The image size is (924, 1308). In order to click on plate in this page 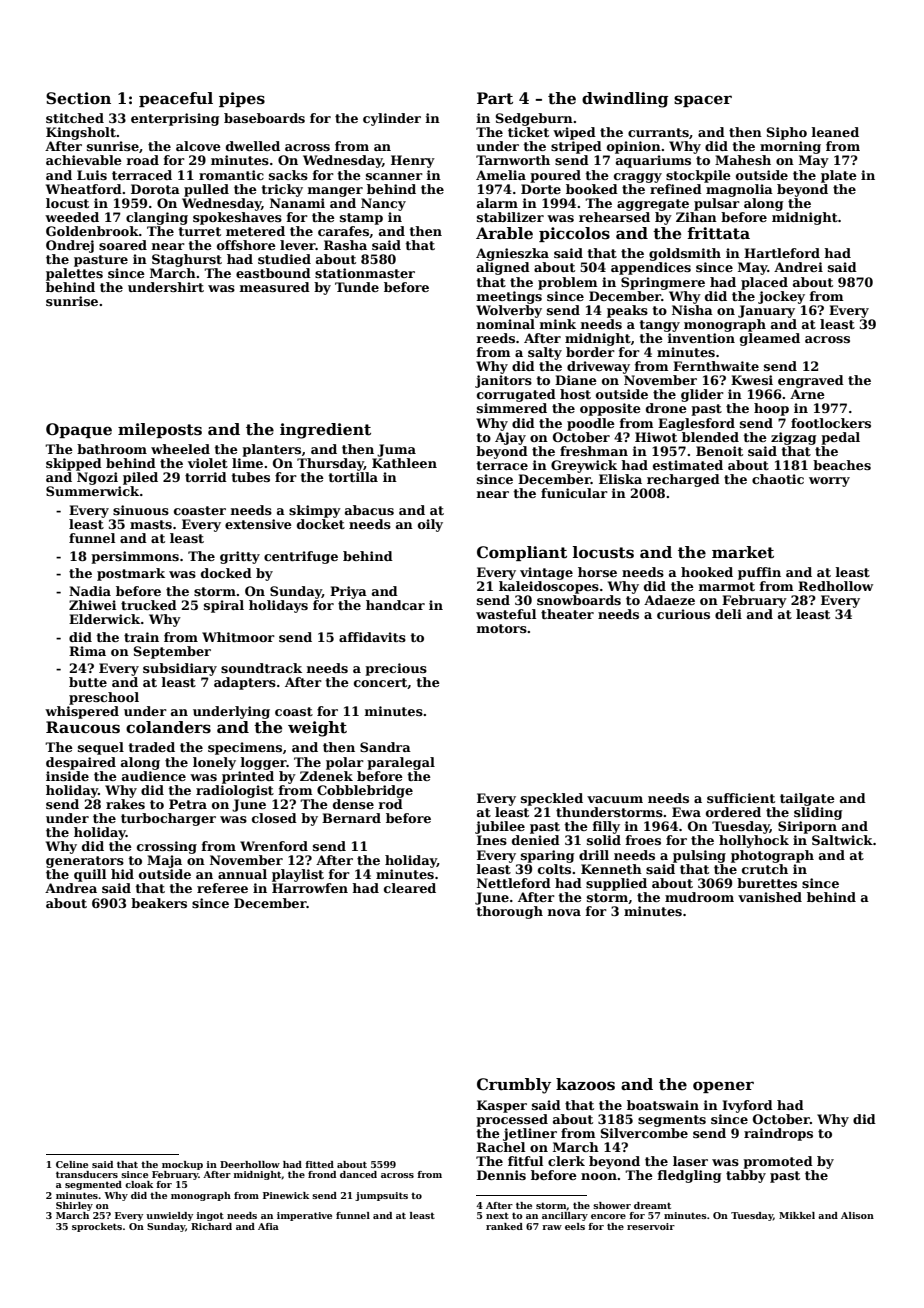, I will do `click(839, 176)`.
